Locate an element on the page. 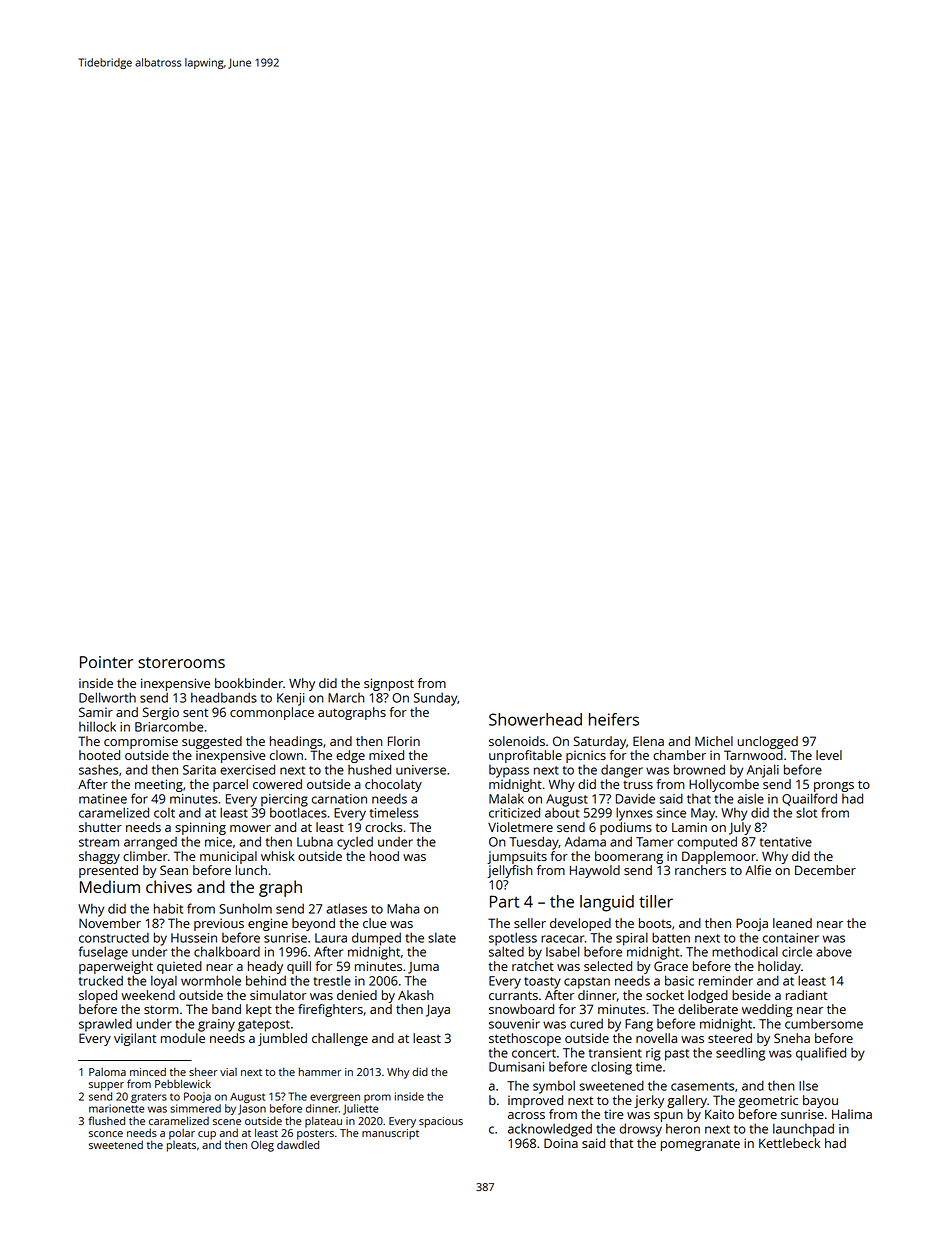 Image resolution: width=952 pixels, height=1233 pixels. unclogged is located at coordinates (768, 742).
